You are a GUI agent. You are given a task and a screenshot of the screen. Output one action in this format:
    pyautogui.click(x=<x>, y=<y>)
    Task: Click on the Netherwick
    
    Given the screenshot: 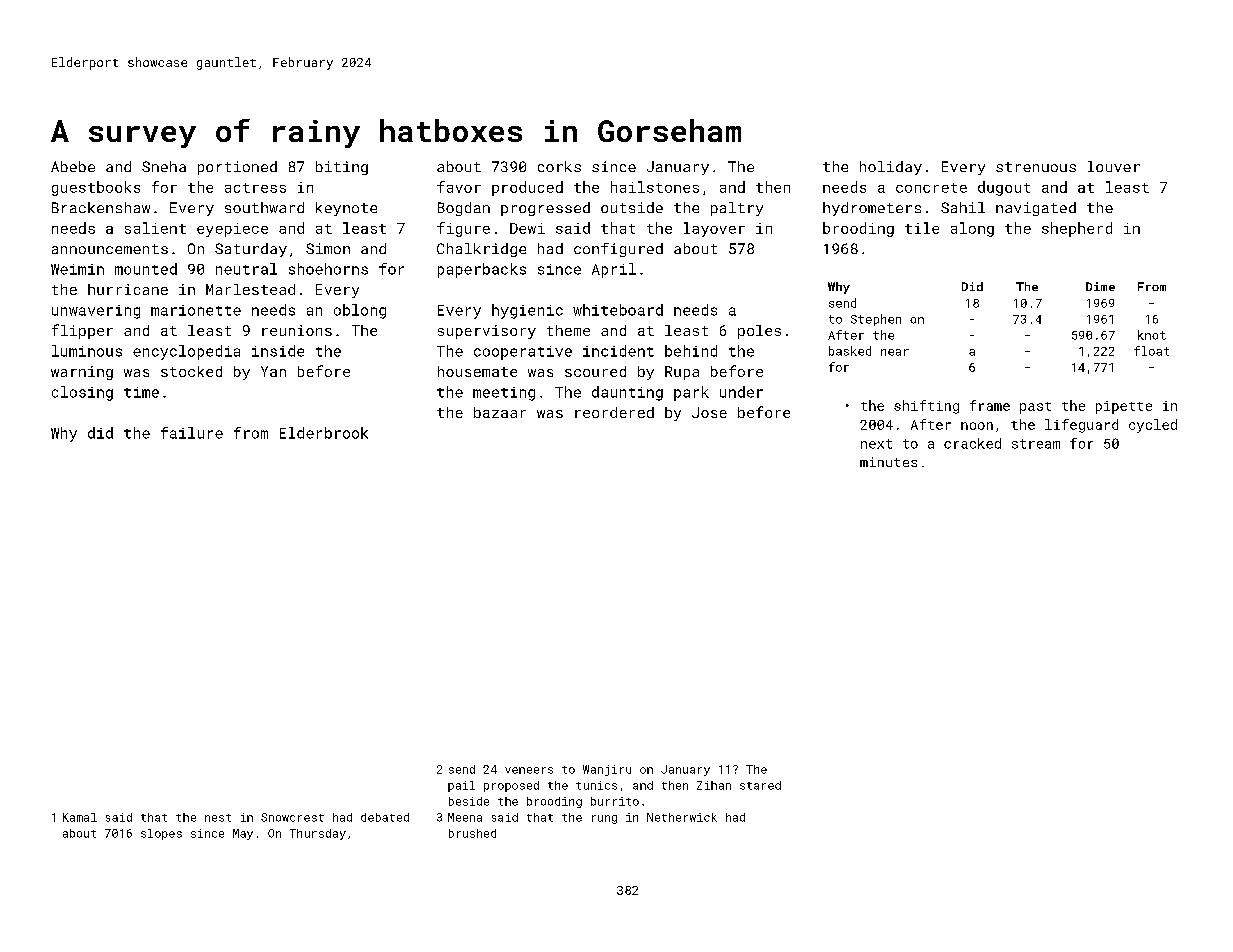 What is the action you would take?
    pyautogui.click(x=682, y=817)
